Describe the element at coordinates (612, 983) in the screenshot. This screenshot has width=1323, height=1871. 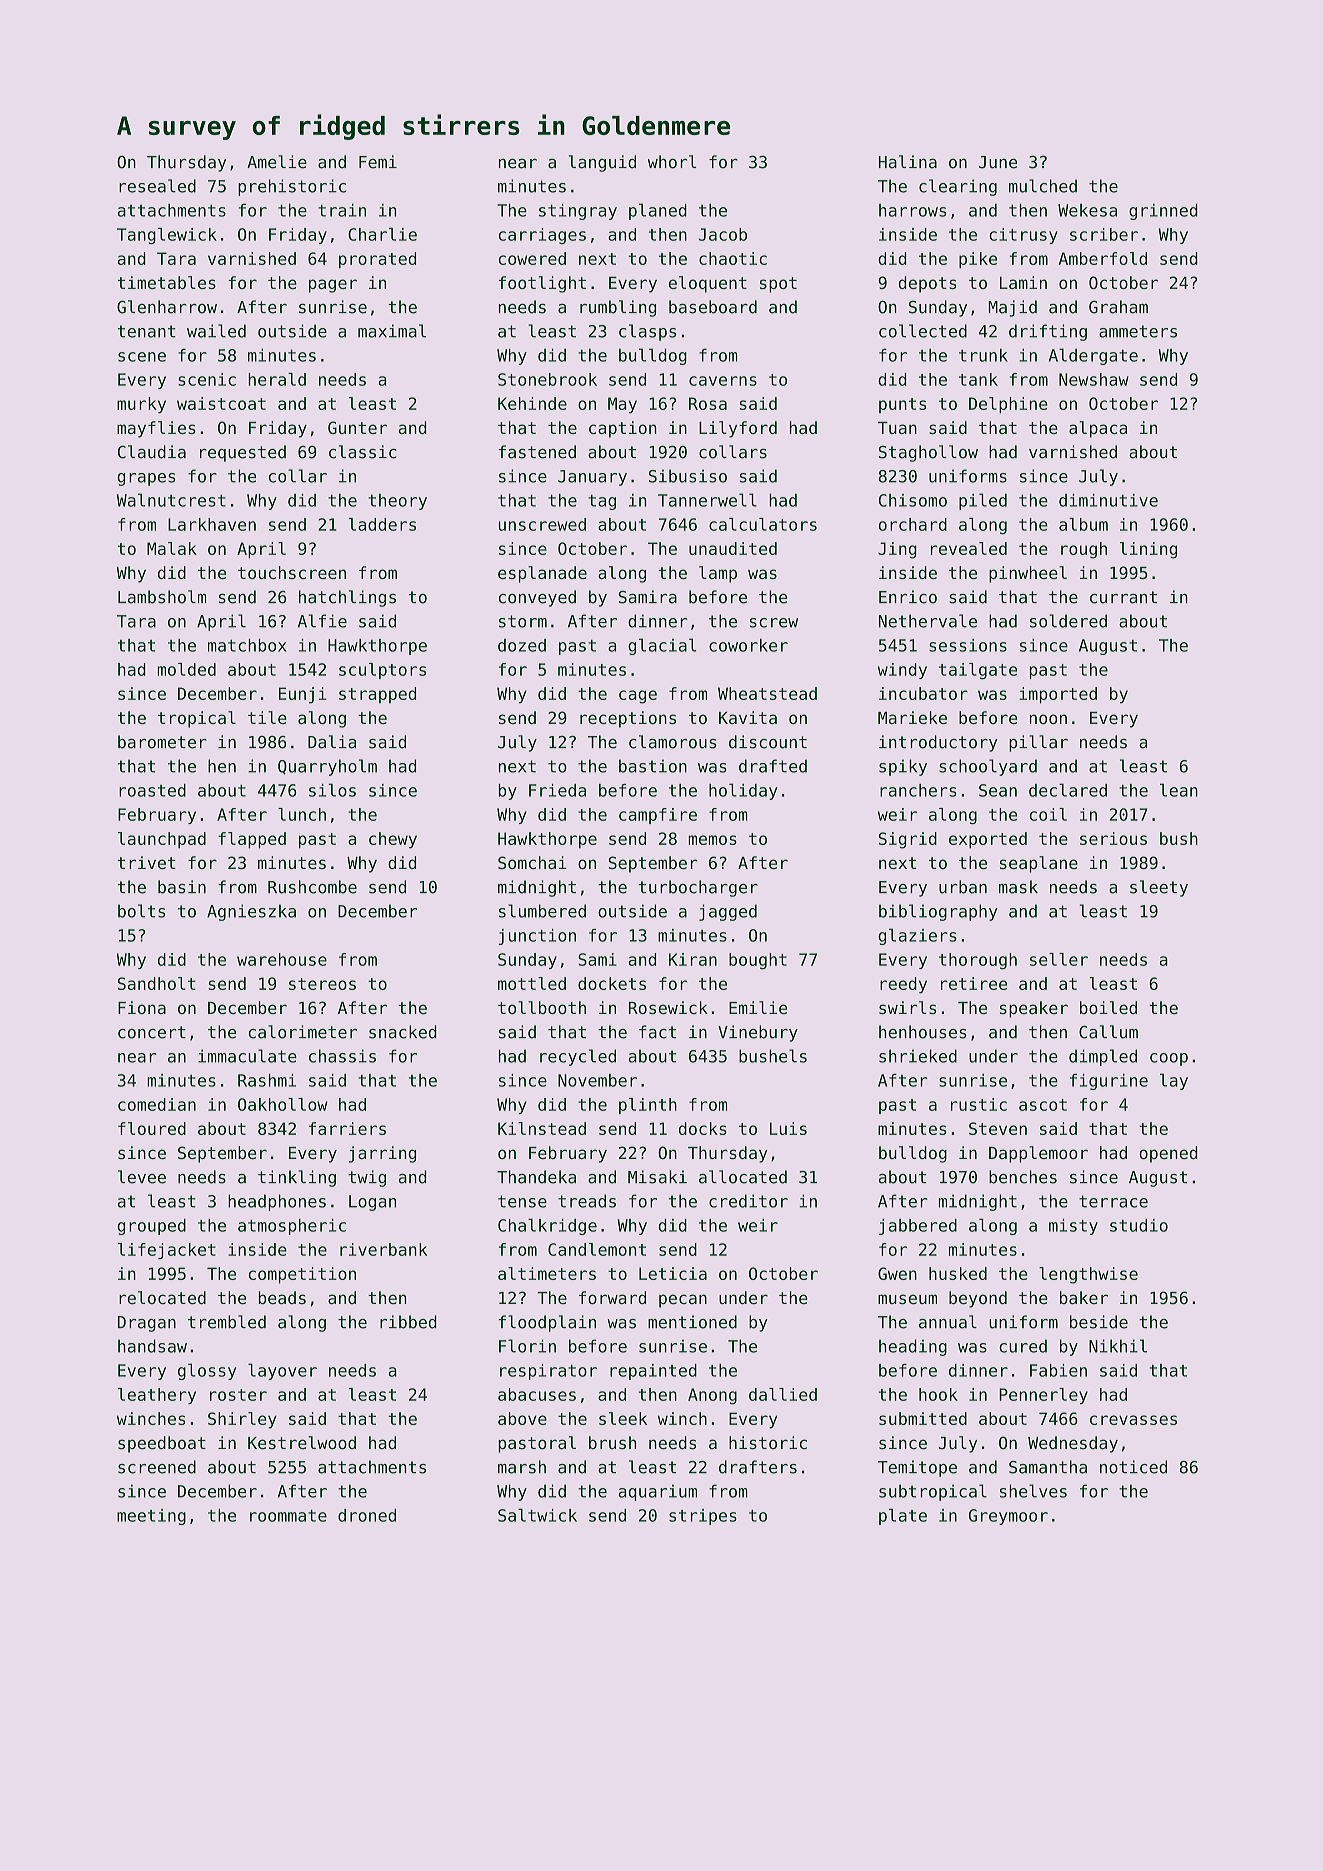
I see `dockets` at that location.
